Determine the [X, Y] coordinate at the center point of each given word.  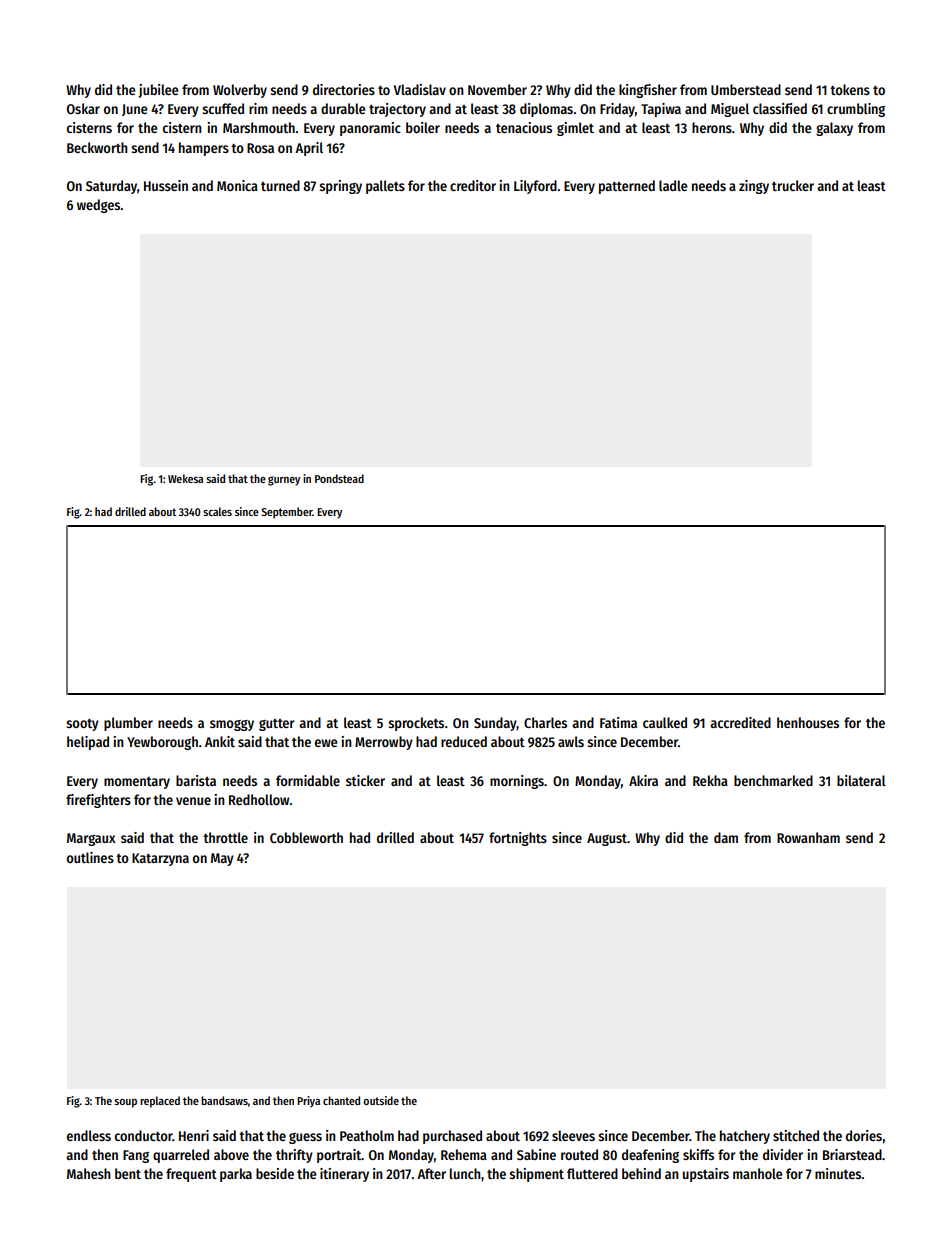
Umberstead [746, 89]
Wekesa [185, 478]
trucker [793, 185]
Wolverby [240, 91]
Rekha [710, 780]
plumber [128, 724]
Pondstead [339, 478]
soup [125, 1103]
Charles [545, 722]
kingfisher [648, 91]
